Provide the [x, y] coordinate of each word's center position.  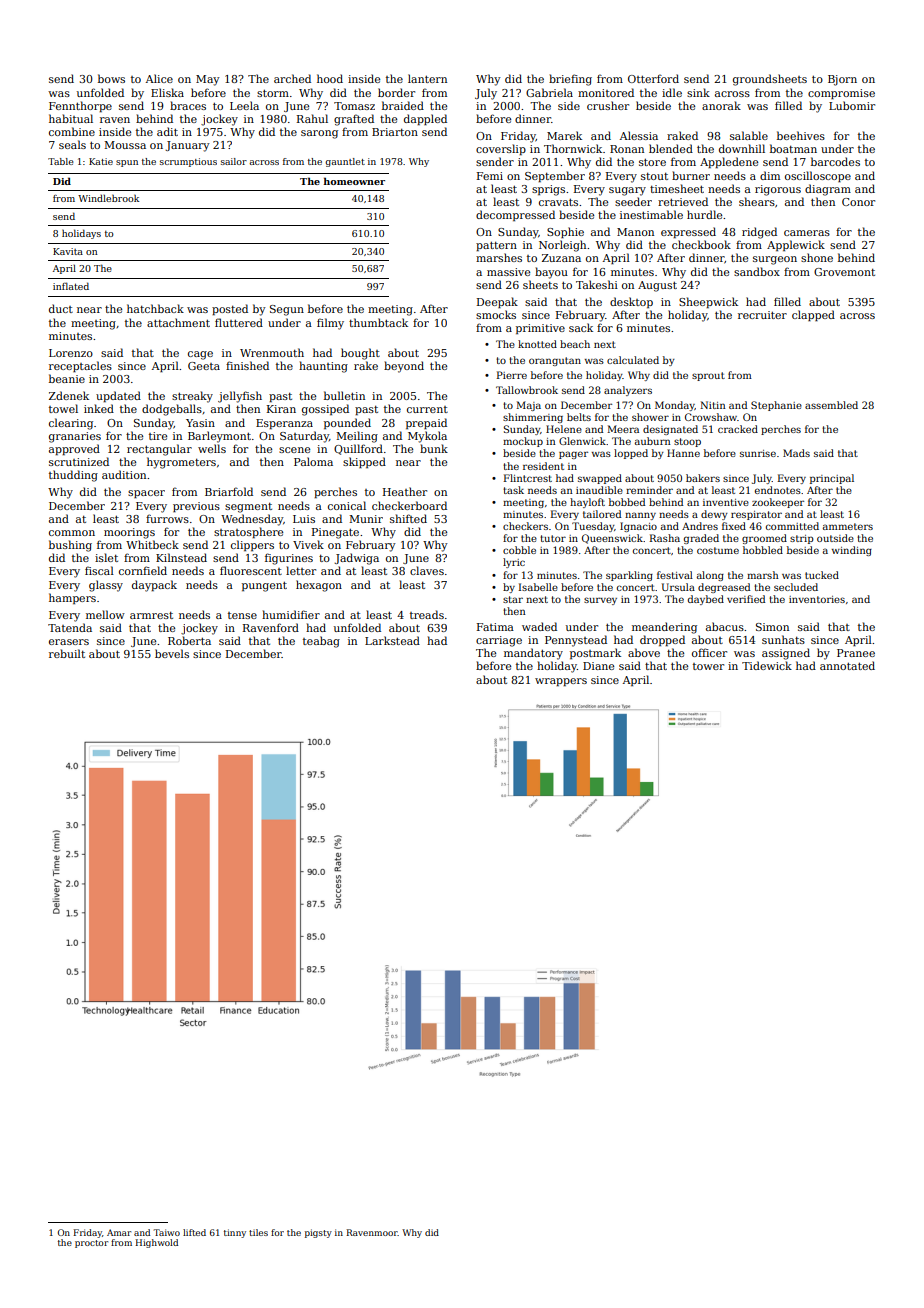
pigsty [318, 1233]
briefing [570, 80]
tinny [235, 1233]
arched [292, 78]
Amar [119, 1232]
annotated [847, 665]
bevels [172, 653]
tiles [258, 1232]
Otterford [653, 78]
